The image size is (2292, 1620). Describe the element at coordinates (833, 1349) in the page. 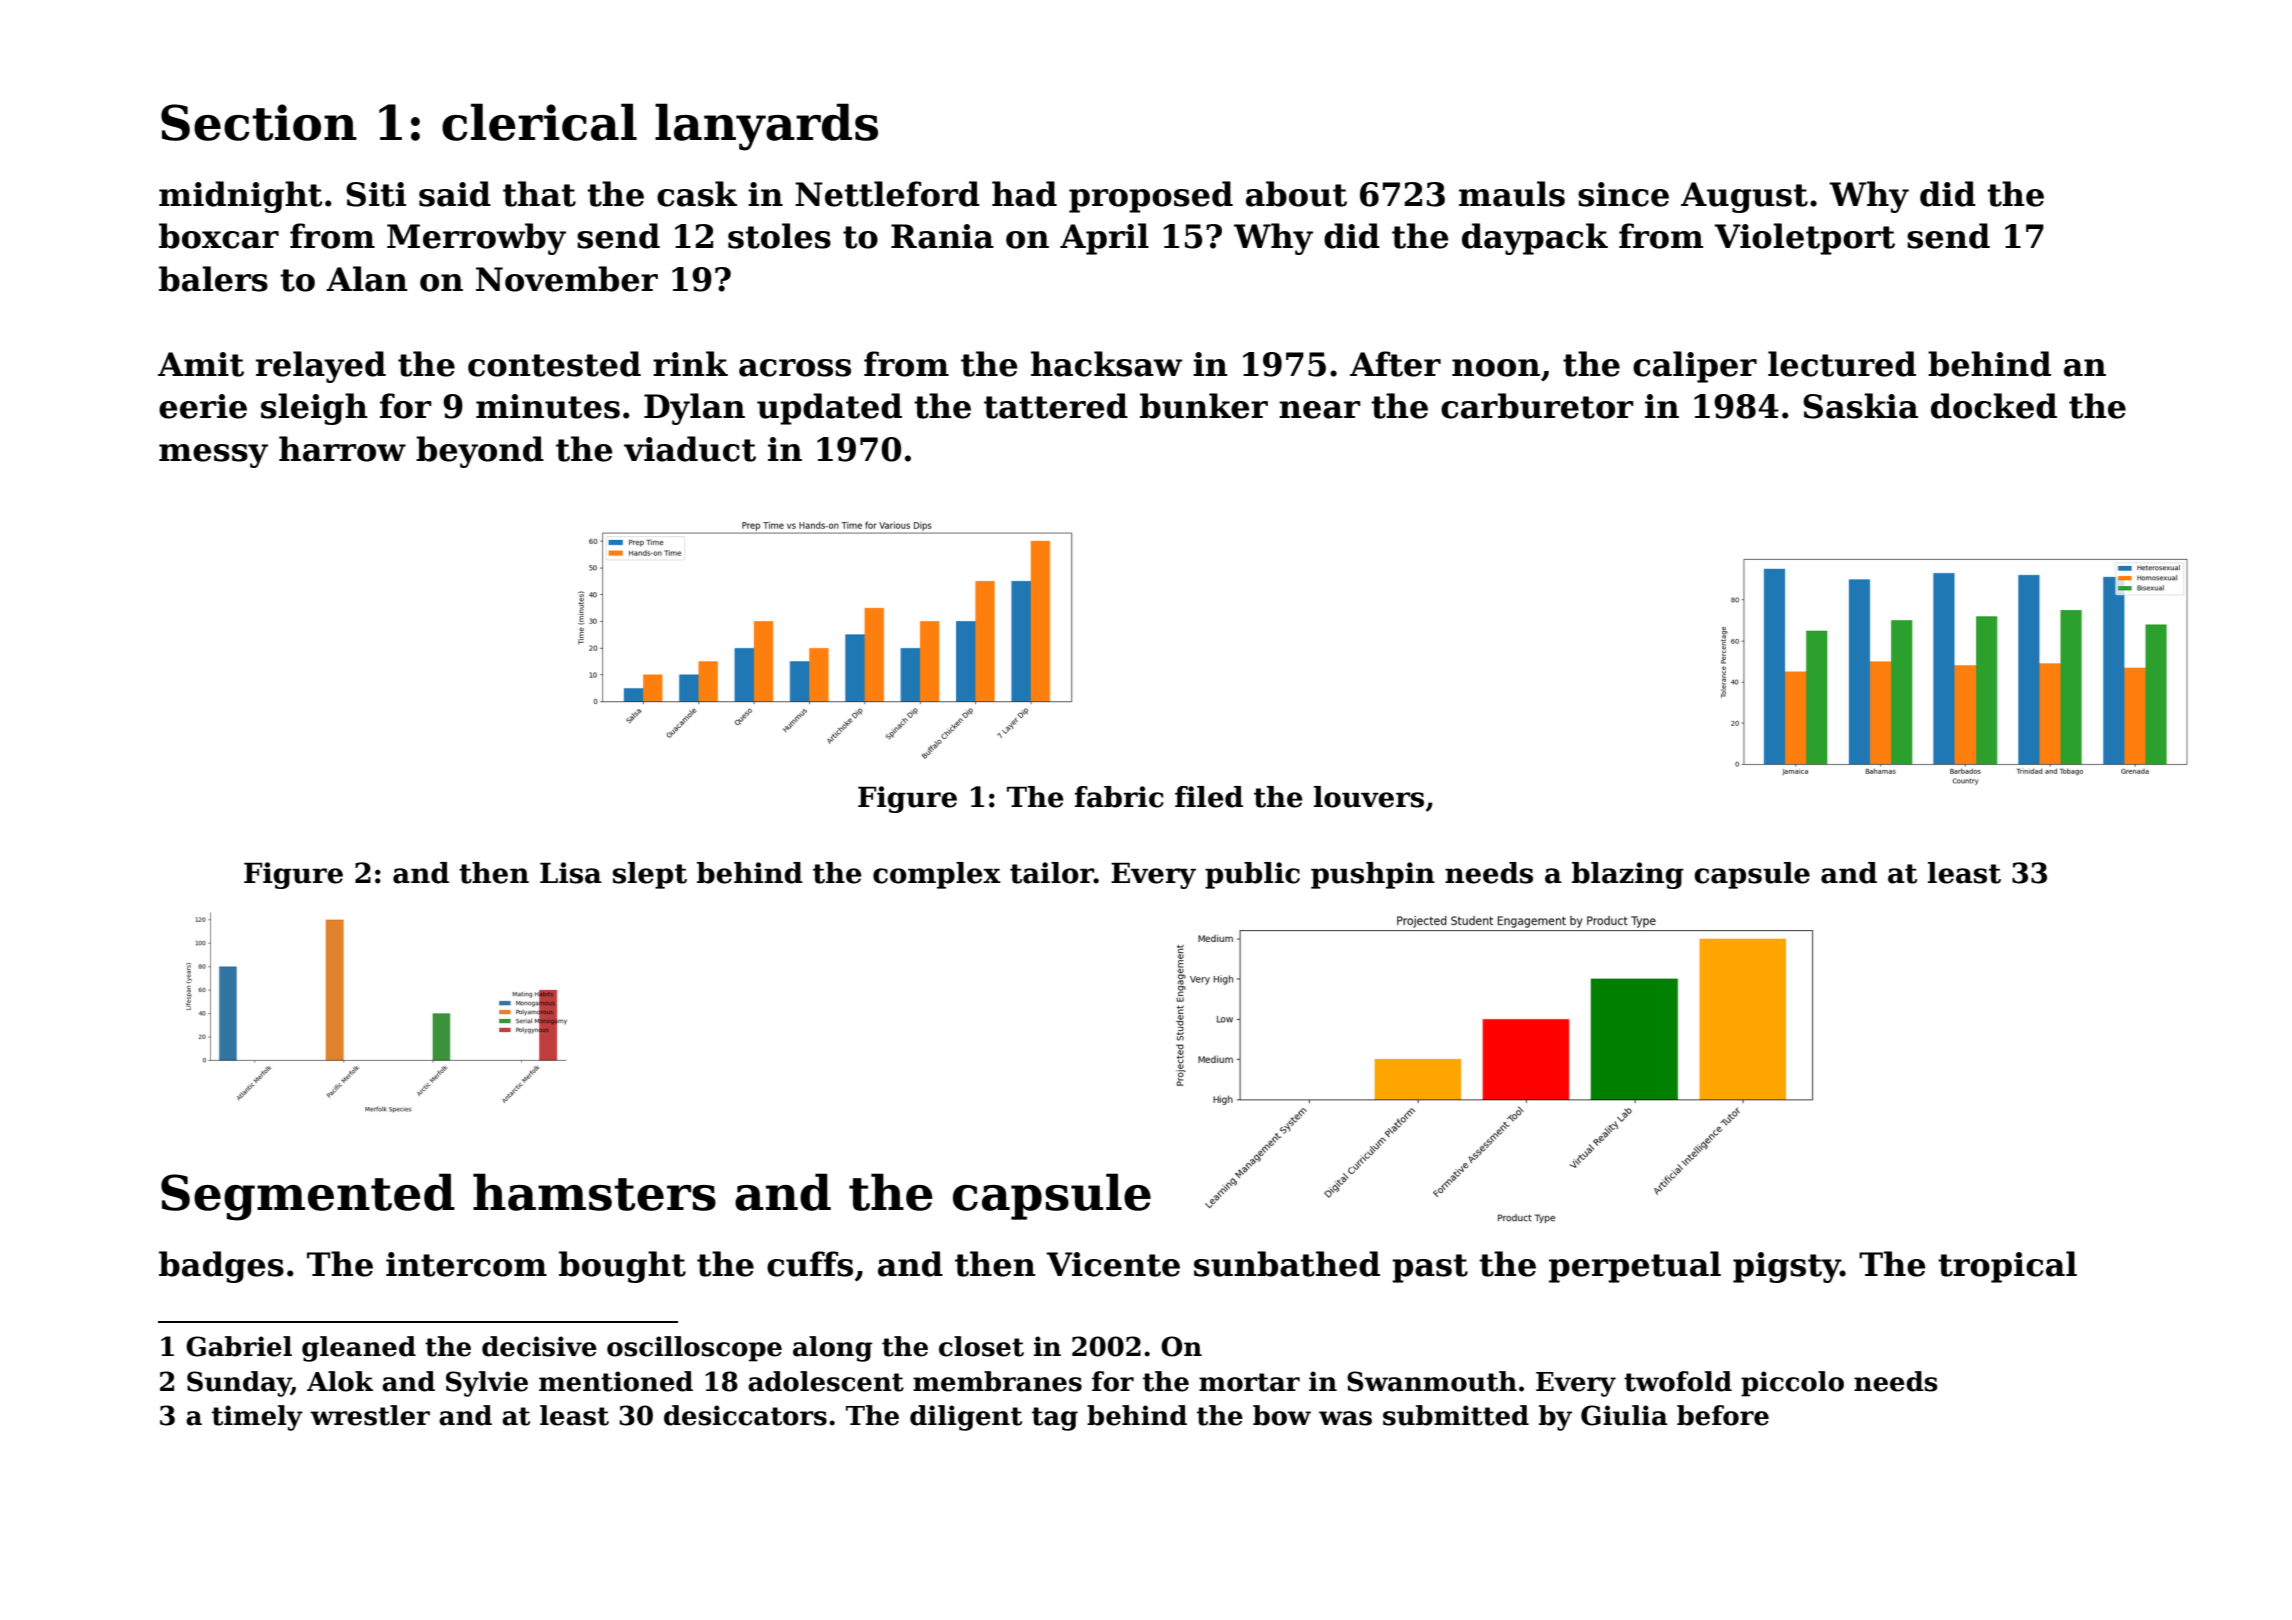

I see `along` at that location.
